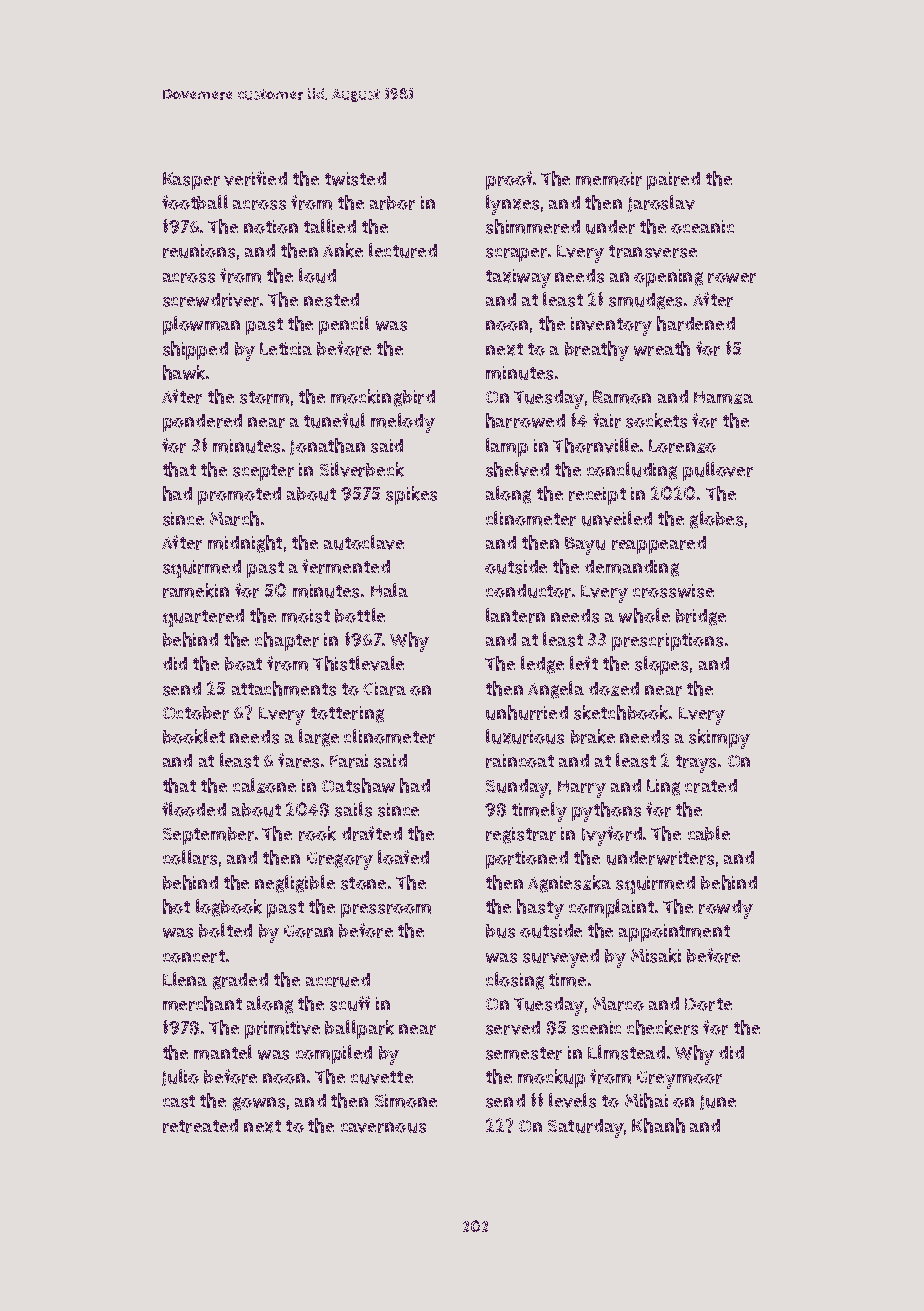  Describe the element at coordinates (211, 300) in the image. I see `screwdriver` at that location.
